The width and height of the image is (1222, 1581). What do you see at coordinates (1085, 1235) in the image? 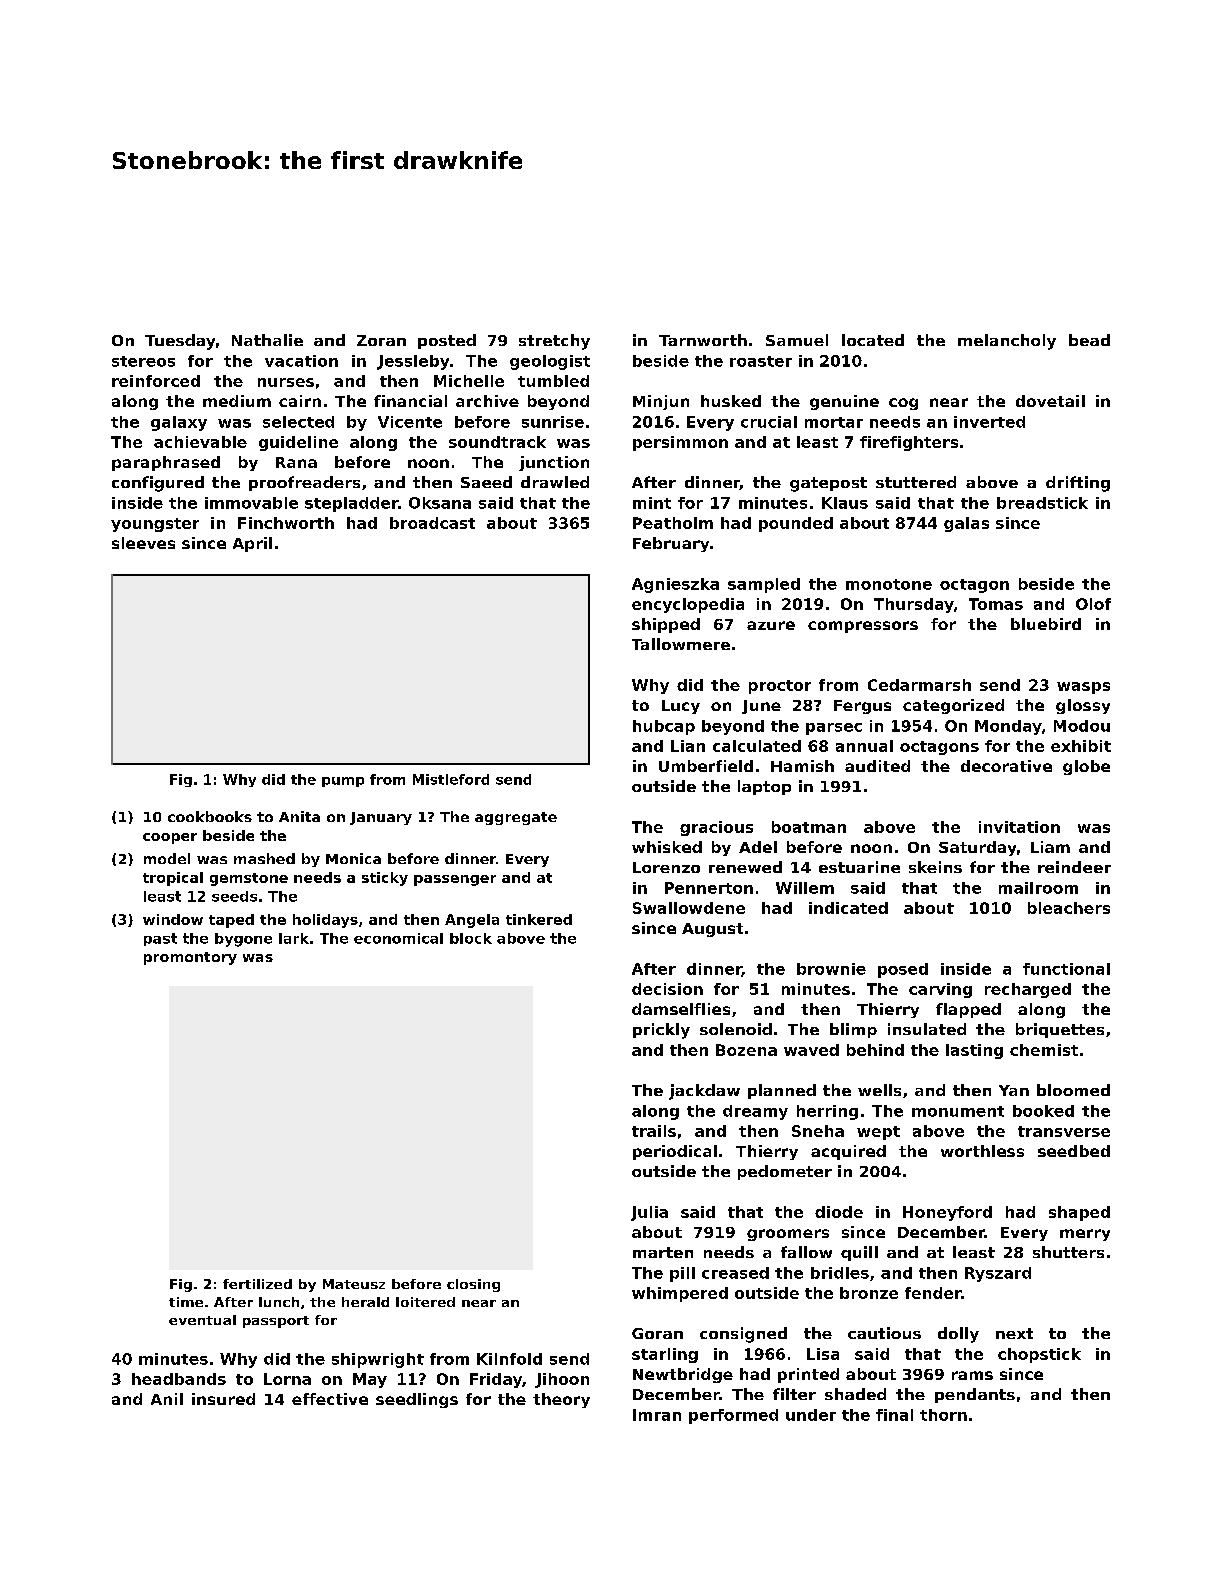
I see `merry` at bounding box center [1085, 1235].
